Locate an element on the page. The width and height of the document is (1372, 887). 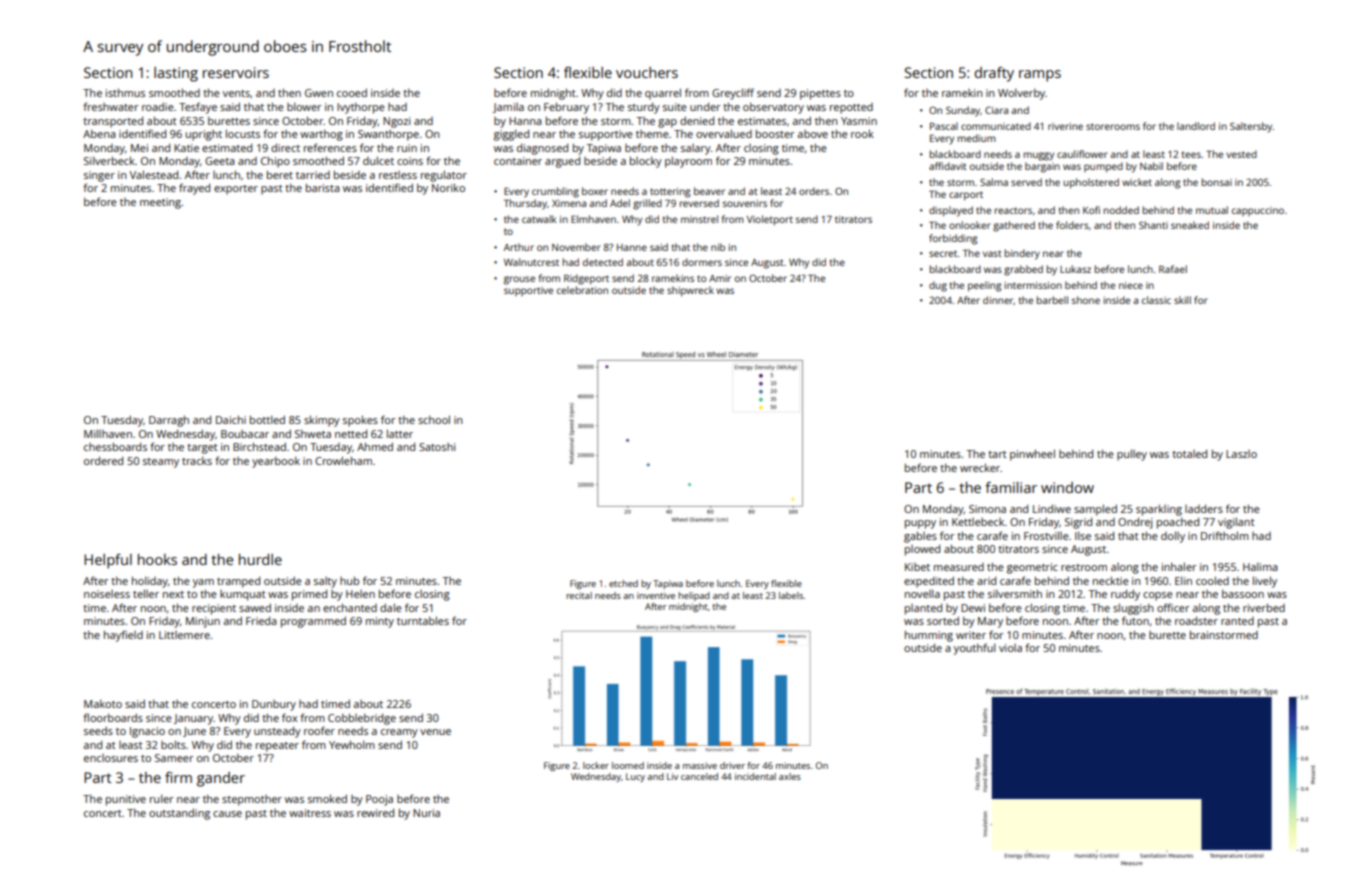
Nuria is located at coordinates (426, 813).
